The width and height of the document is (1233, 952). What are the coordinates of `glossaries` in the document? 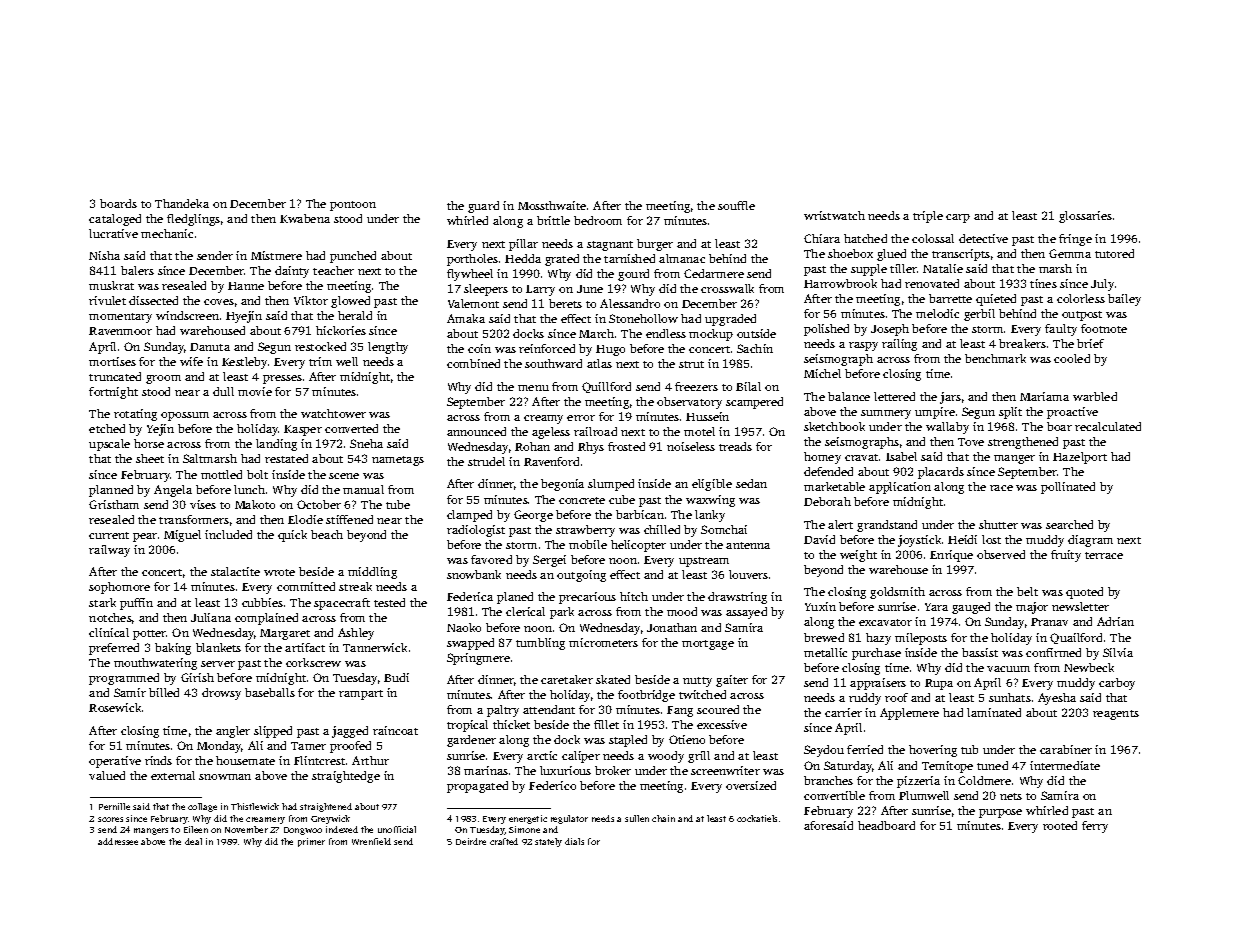 It's located at (1085, 217).
